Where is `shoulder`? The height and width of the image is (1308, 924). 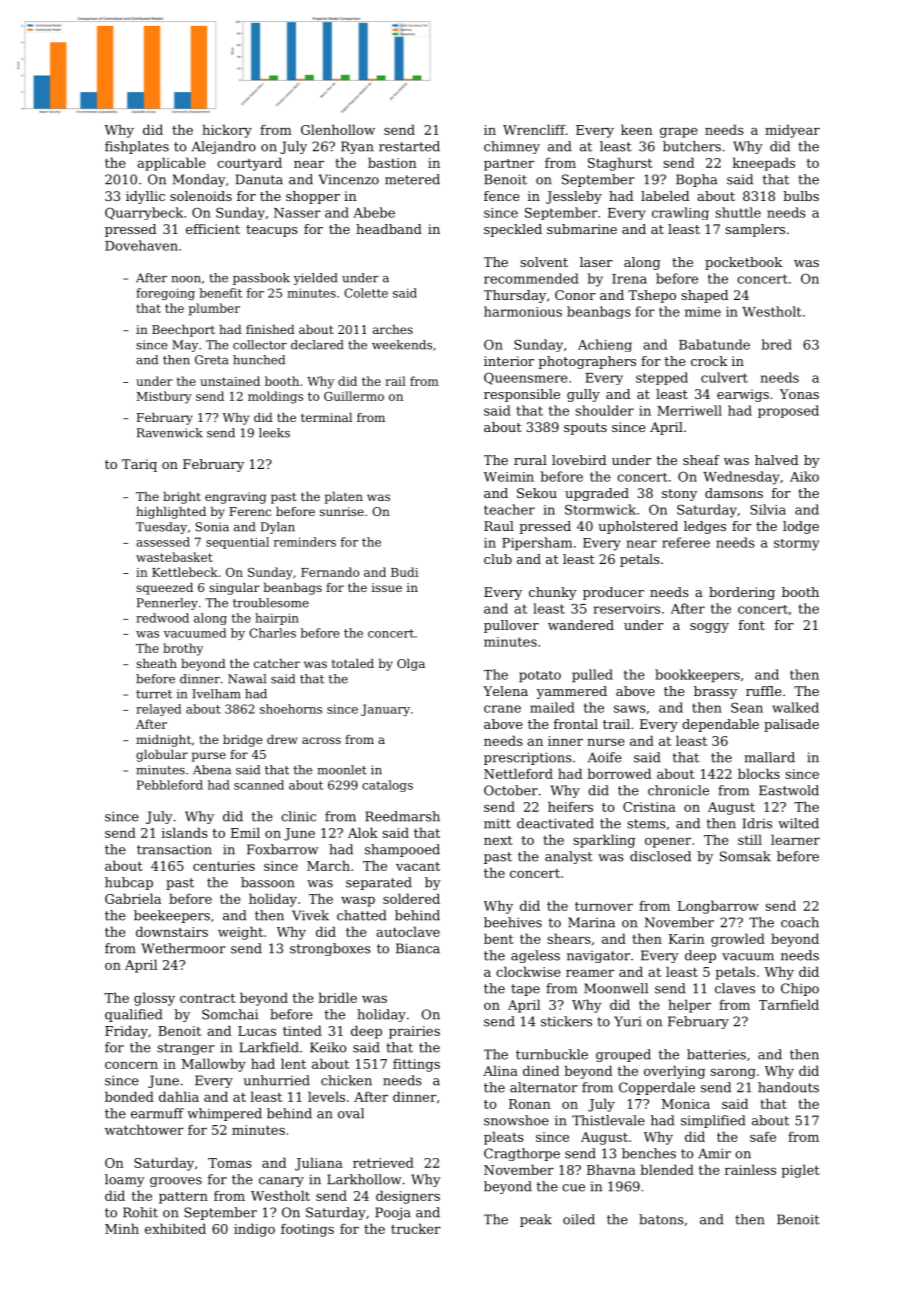 shoulder is located at coordinates (604, 410).
